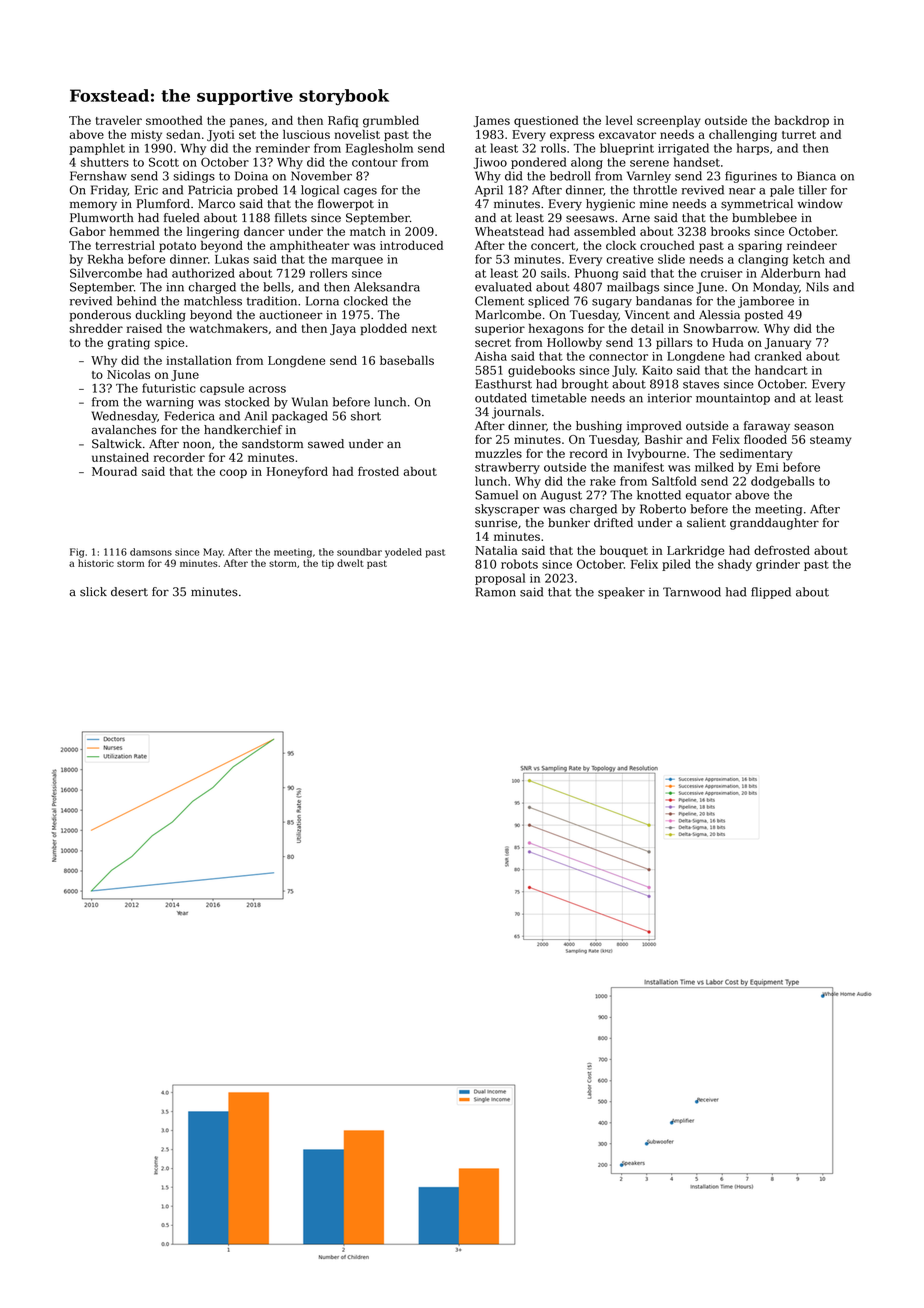 The height and width of the page is (1308, 924). What do you see at coordinates (343, 330) in the page?
I see `Jaya` at bounding box center [343, 330].
